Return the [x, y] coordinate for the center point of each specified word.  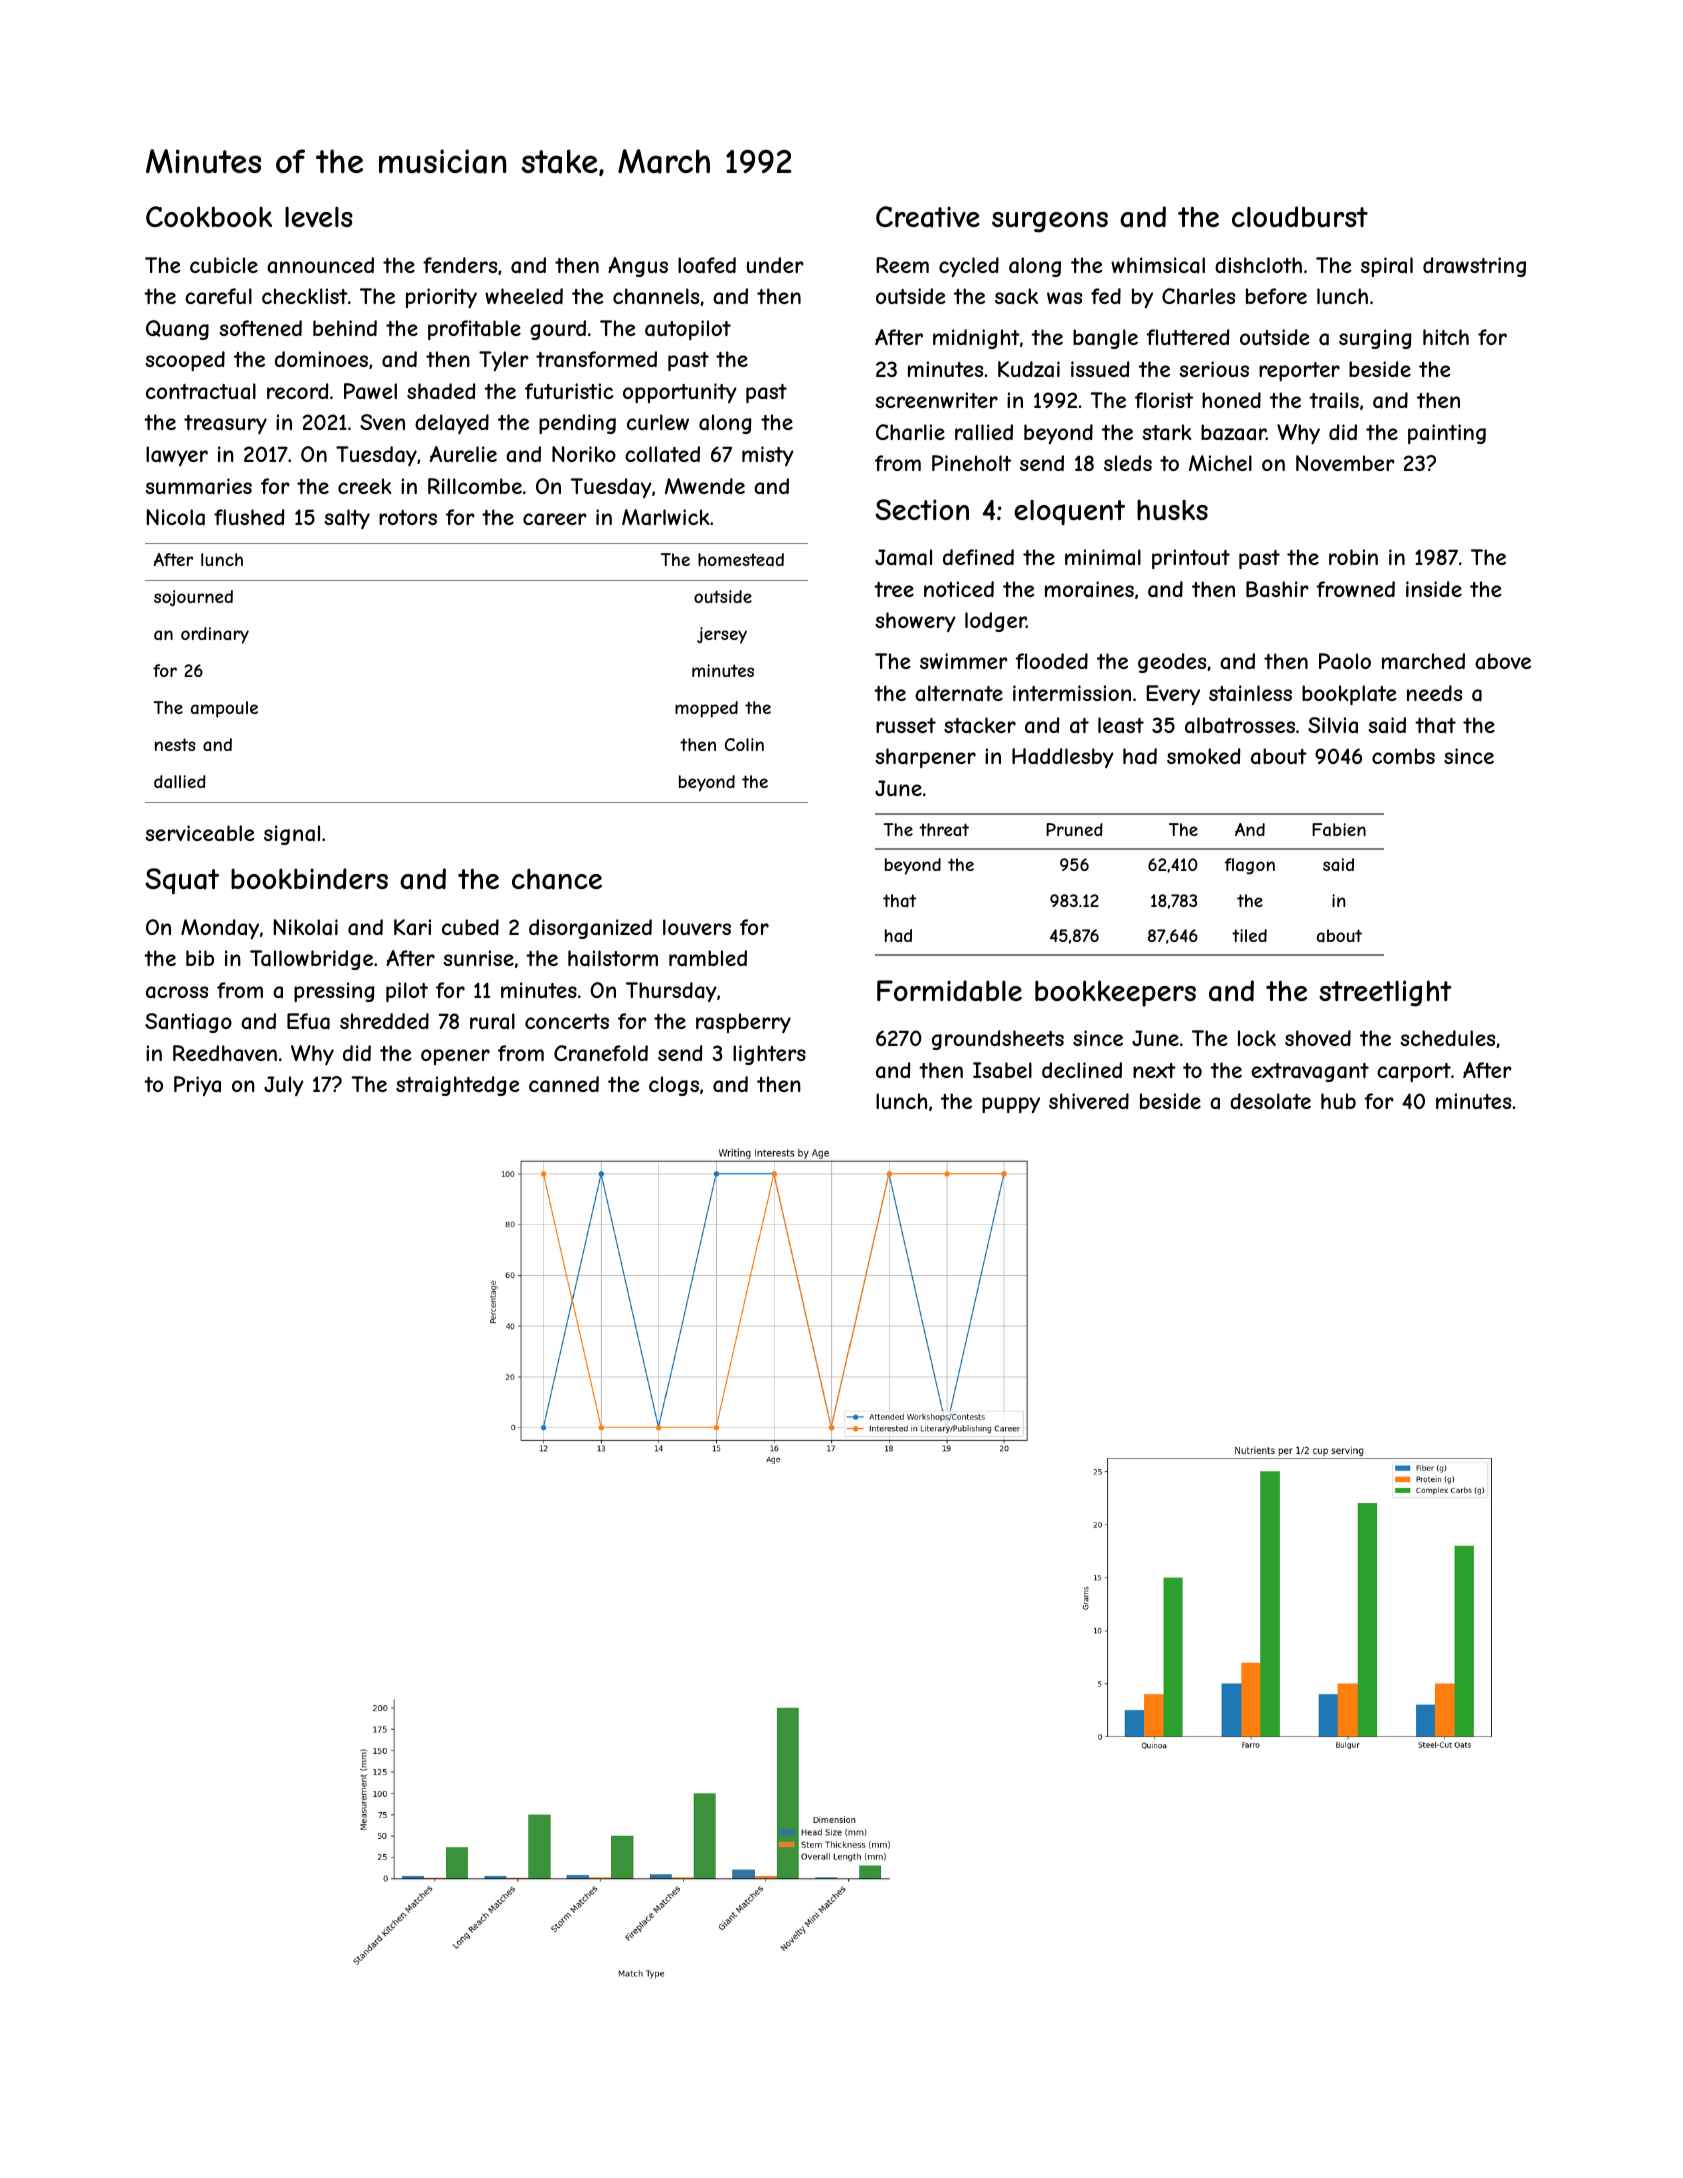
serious [1214, 369]
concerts [567, 1021]
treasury [225, 424]
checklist [305, 296]
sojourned [193, 598]
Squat [182, 881]
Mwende [705, 486]
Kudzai [1029, 369]
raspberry [743, 1023]
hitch [1446, 337]
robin [1353, 557]
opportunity [680, 393]
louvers [697, 927]
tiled [1249, 935]
